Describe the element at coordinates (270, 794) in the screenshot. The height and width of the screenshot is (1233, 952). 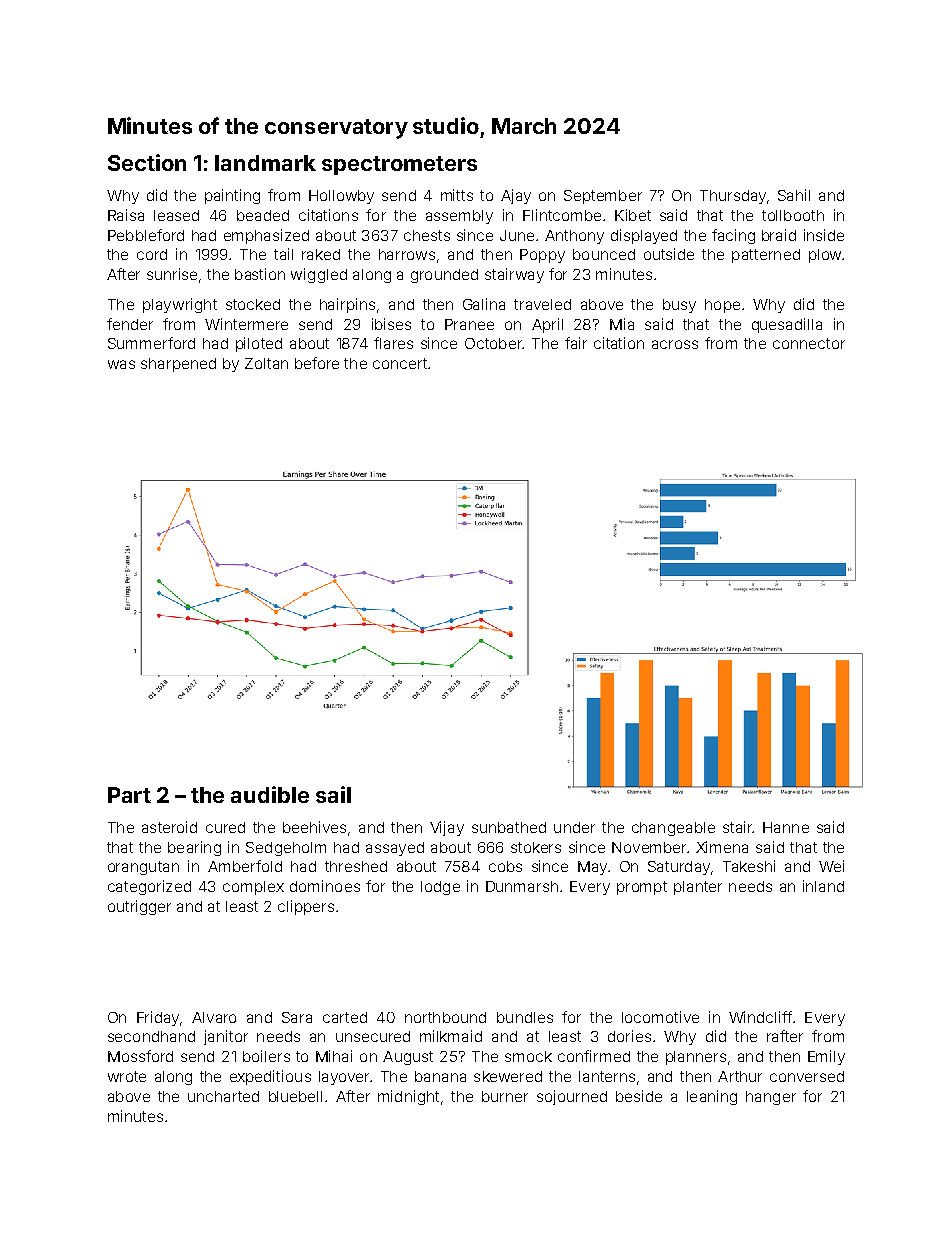
I see `audible` at that location.
